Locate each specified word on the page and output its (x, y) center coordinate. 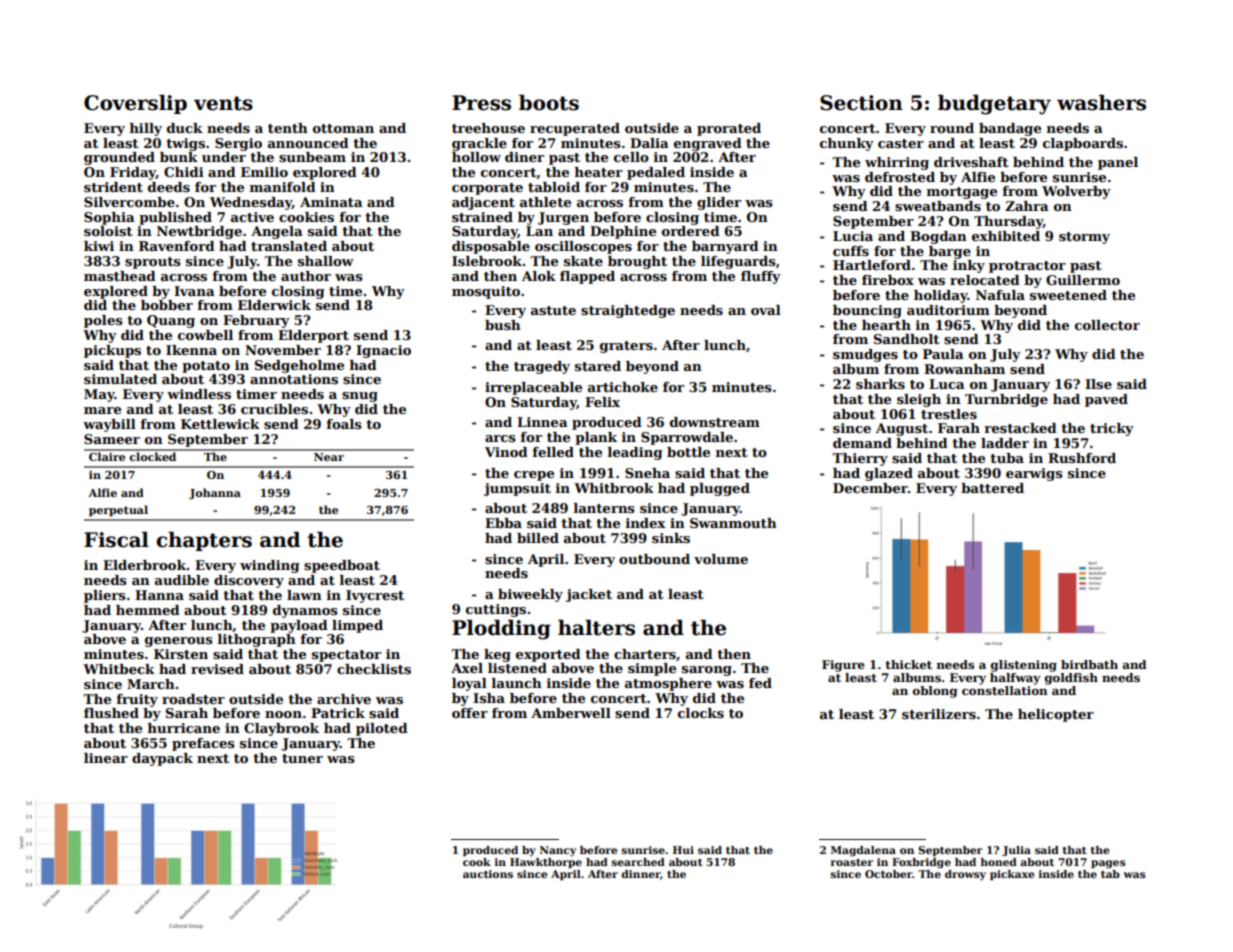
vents (223, 103)
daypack (162, 759)
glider (719, 203)
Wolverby (1076, 192)
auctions (488, 874)
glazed (889, 474)
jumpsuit (517, 489)
